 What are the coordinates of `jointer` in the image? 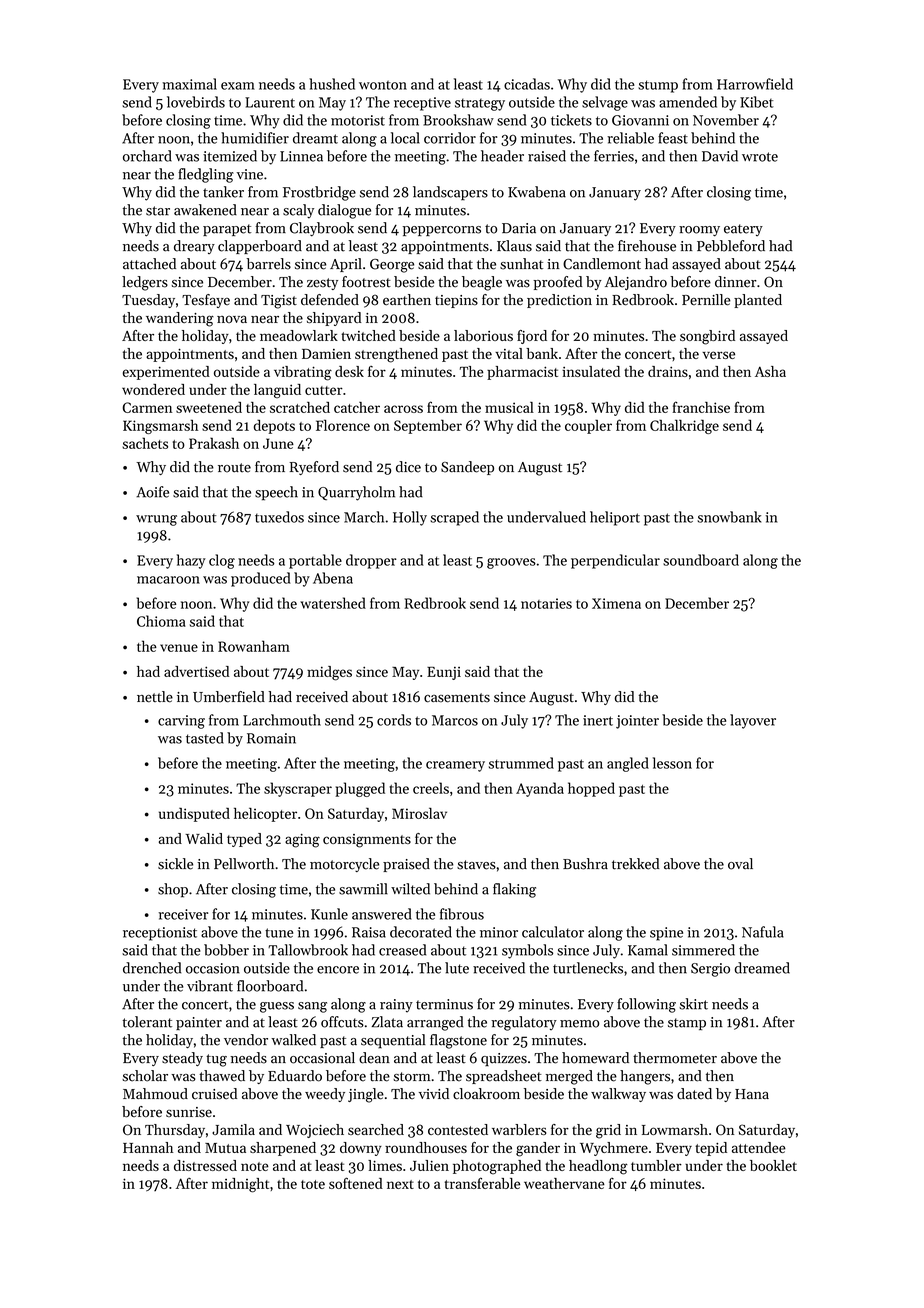 It's located at (637, 722).
